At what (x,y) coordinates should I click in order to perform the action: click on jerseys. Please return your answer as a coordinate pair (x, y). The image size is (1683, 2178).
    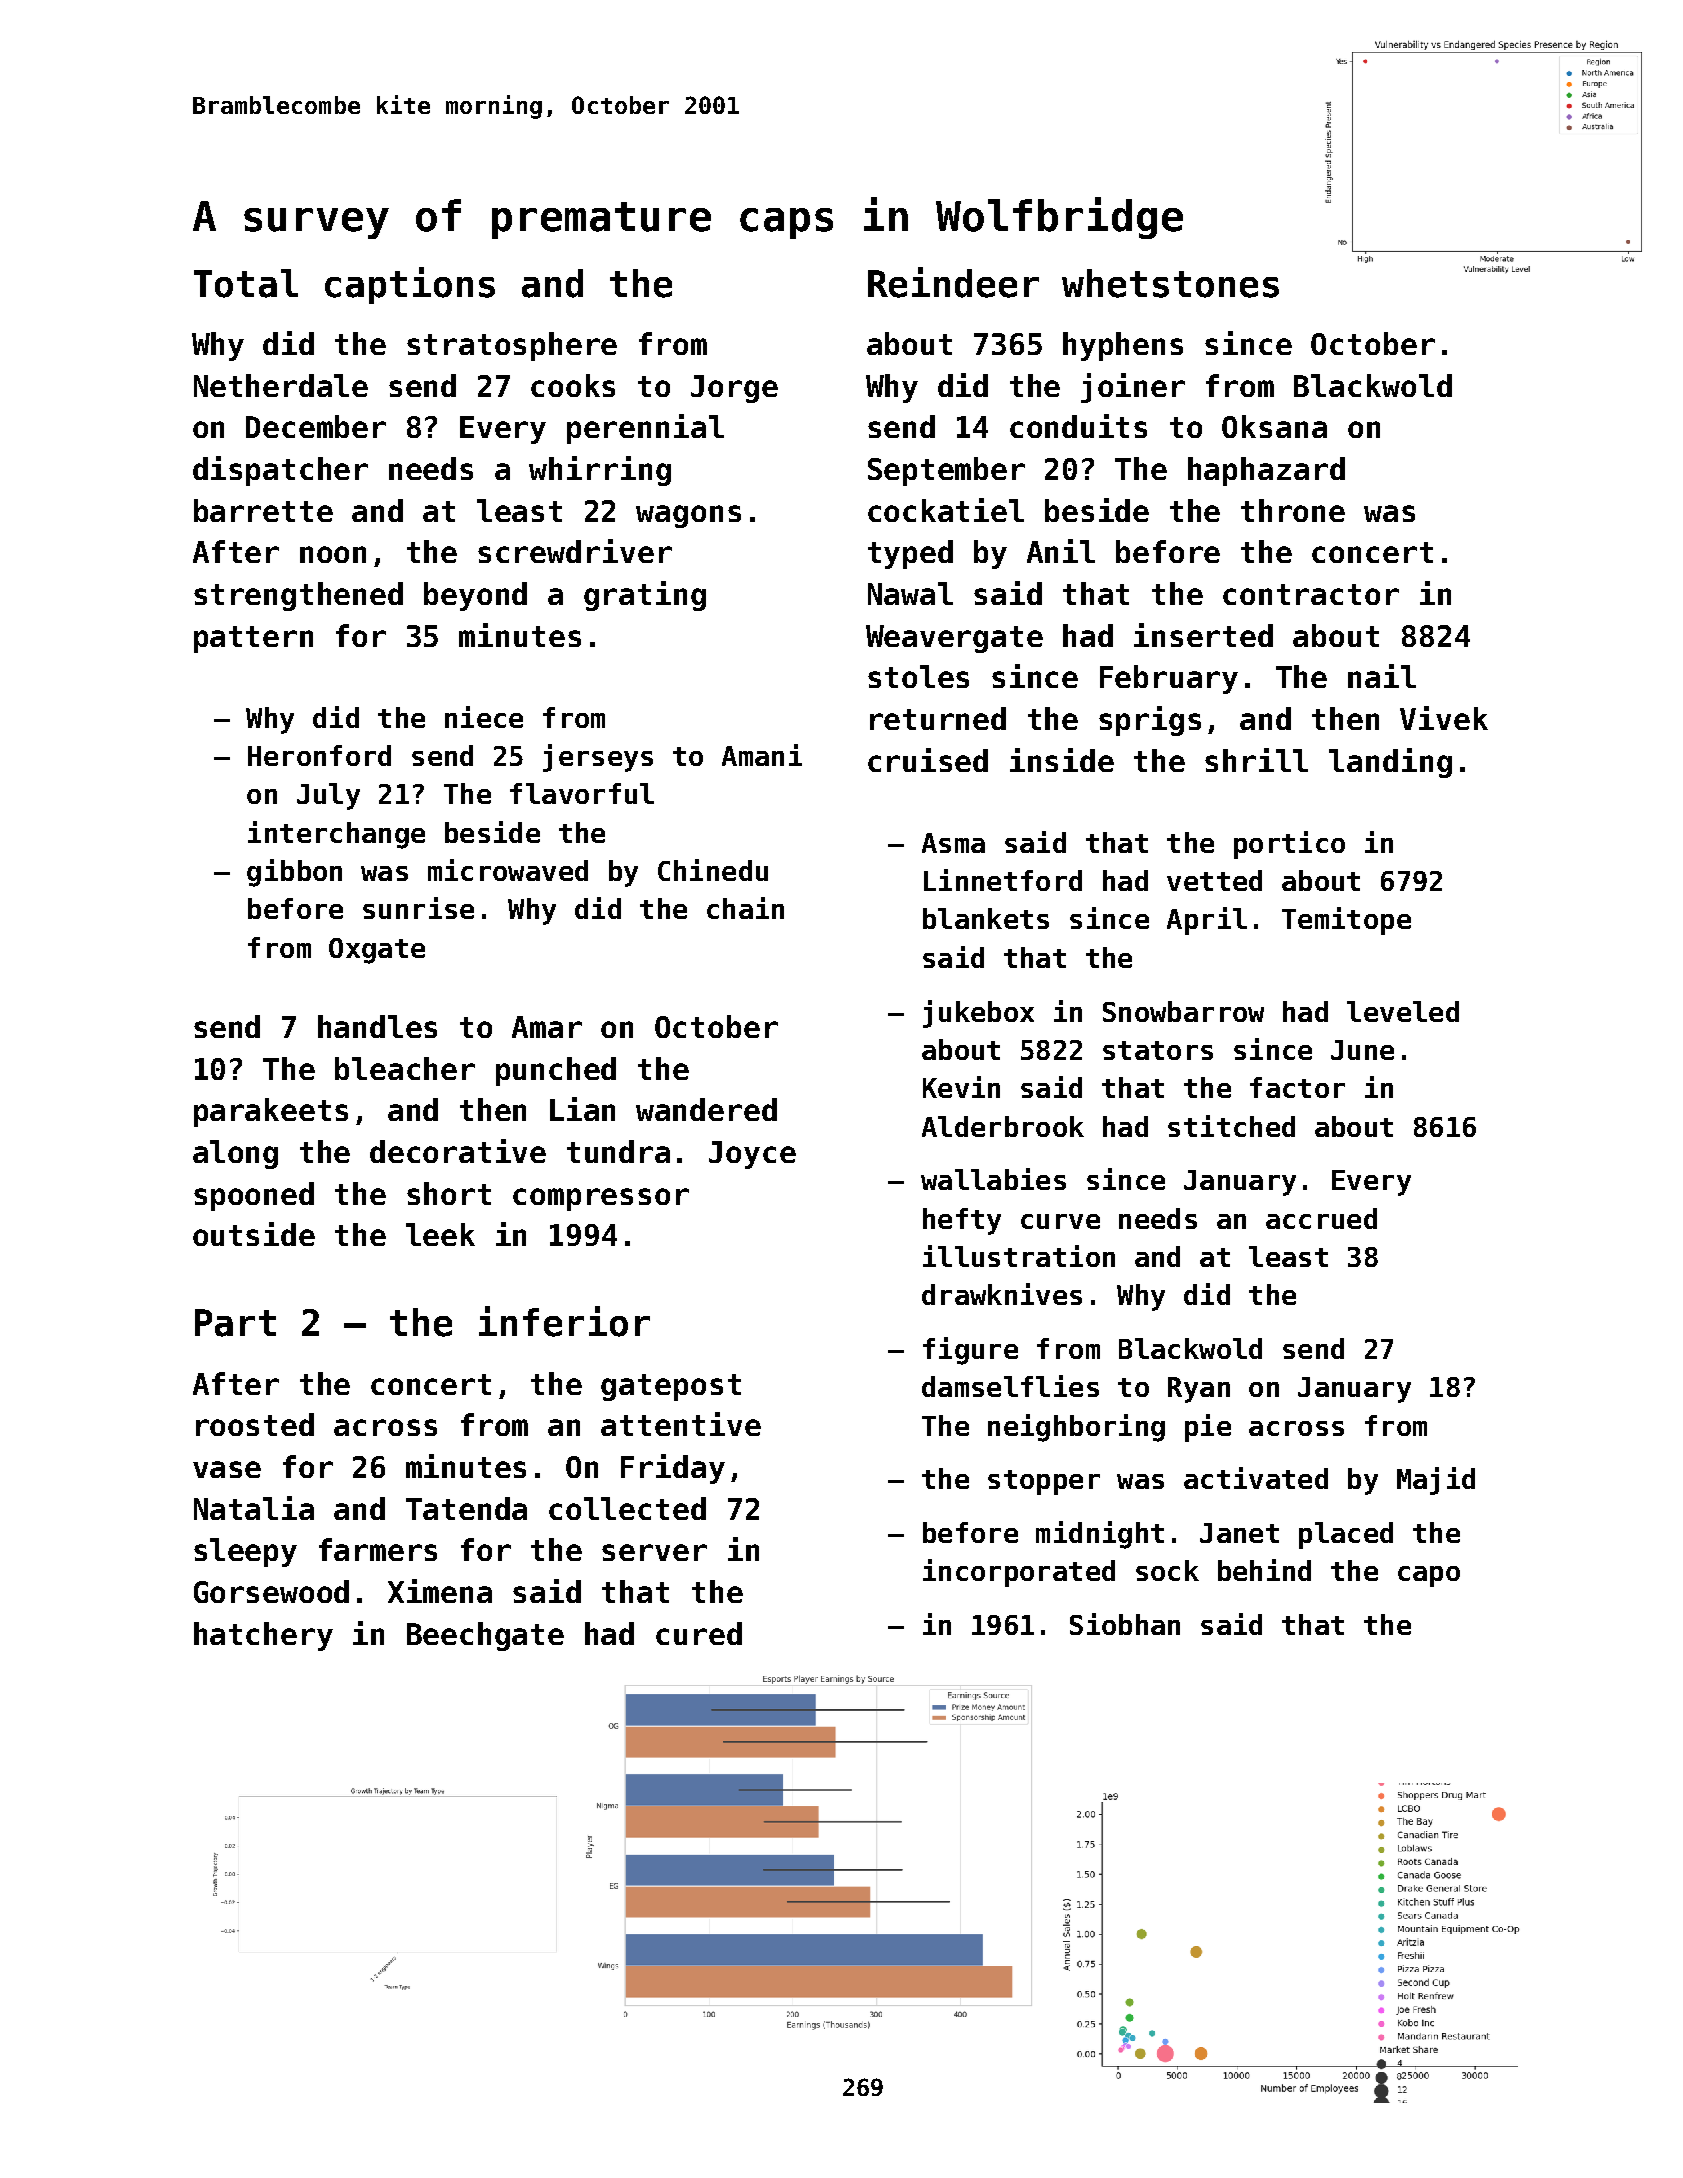
    Looking at the image, I should click on (598, 758).
